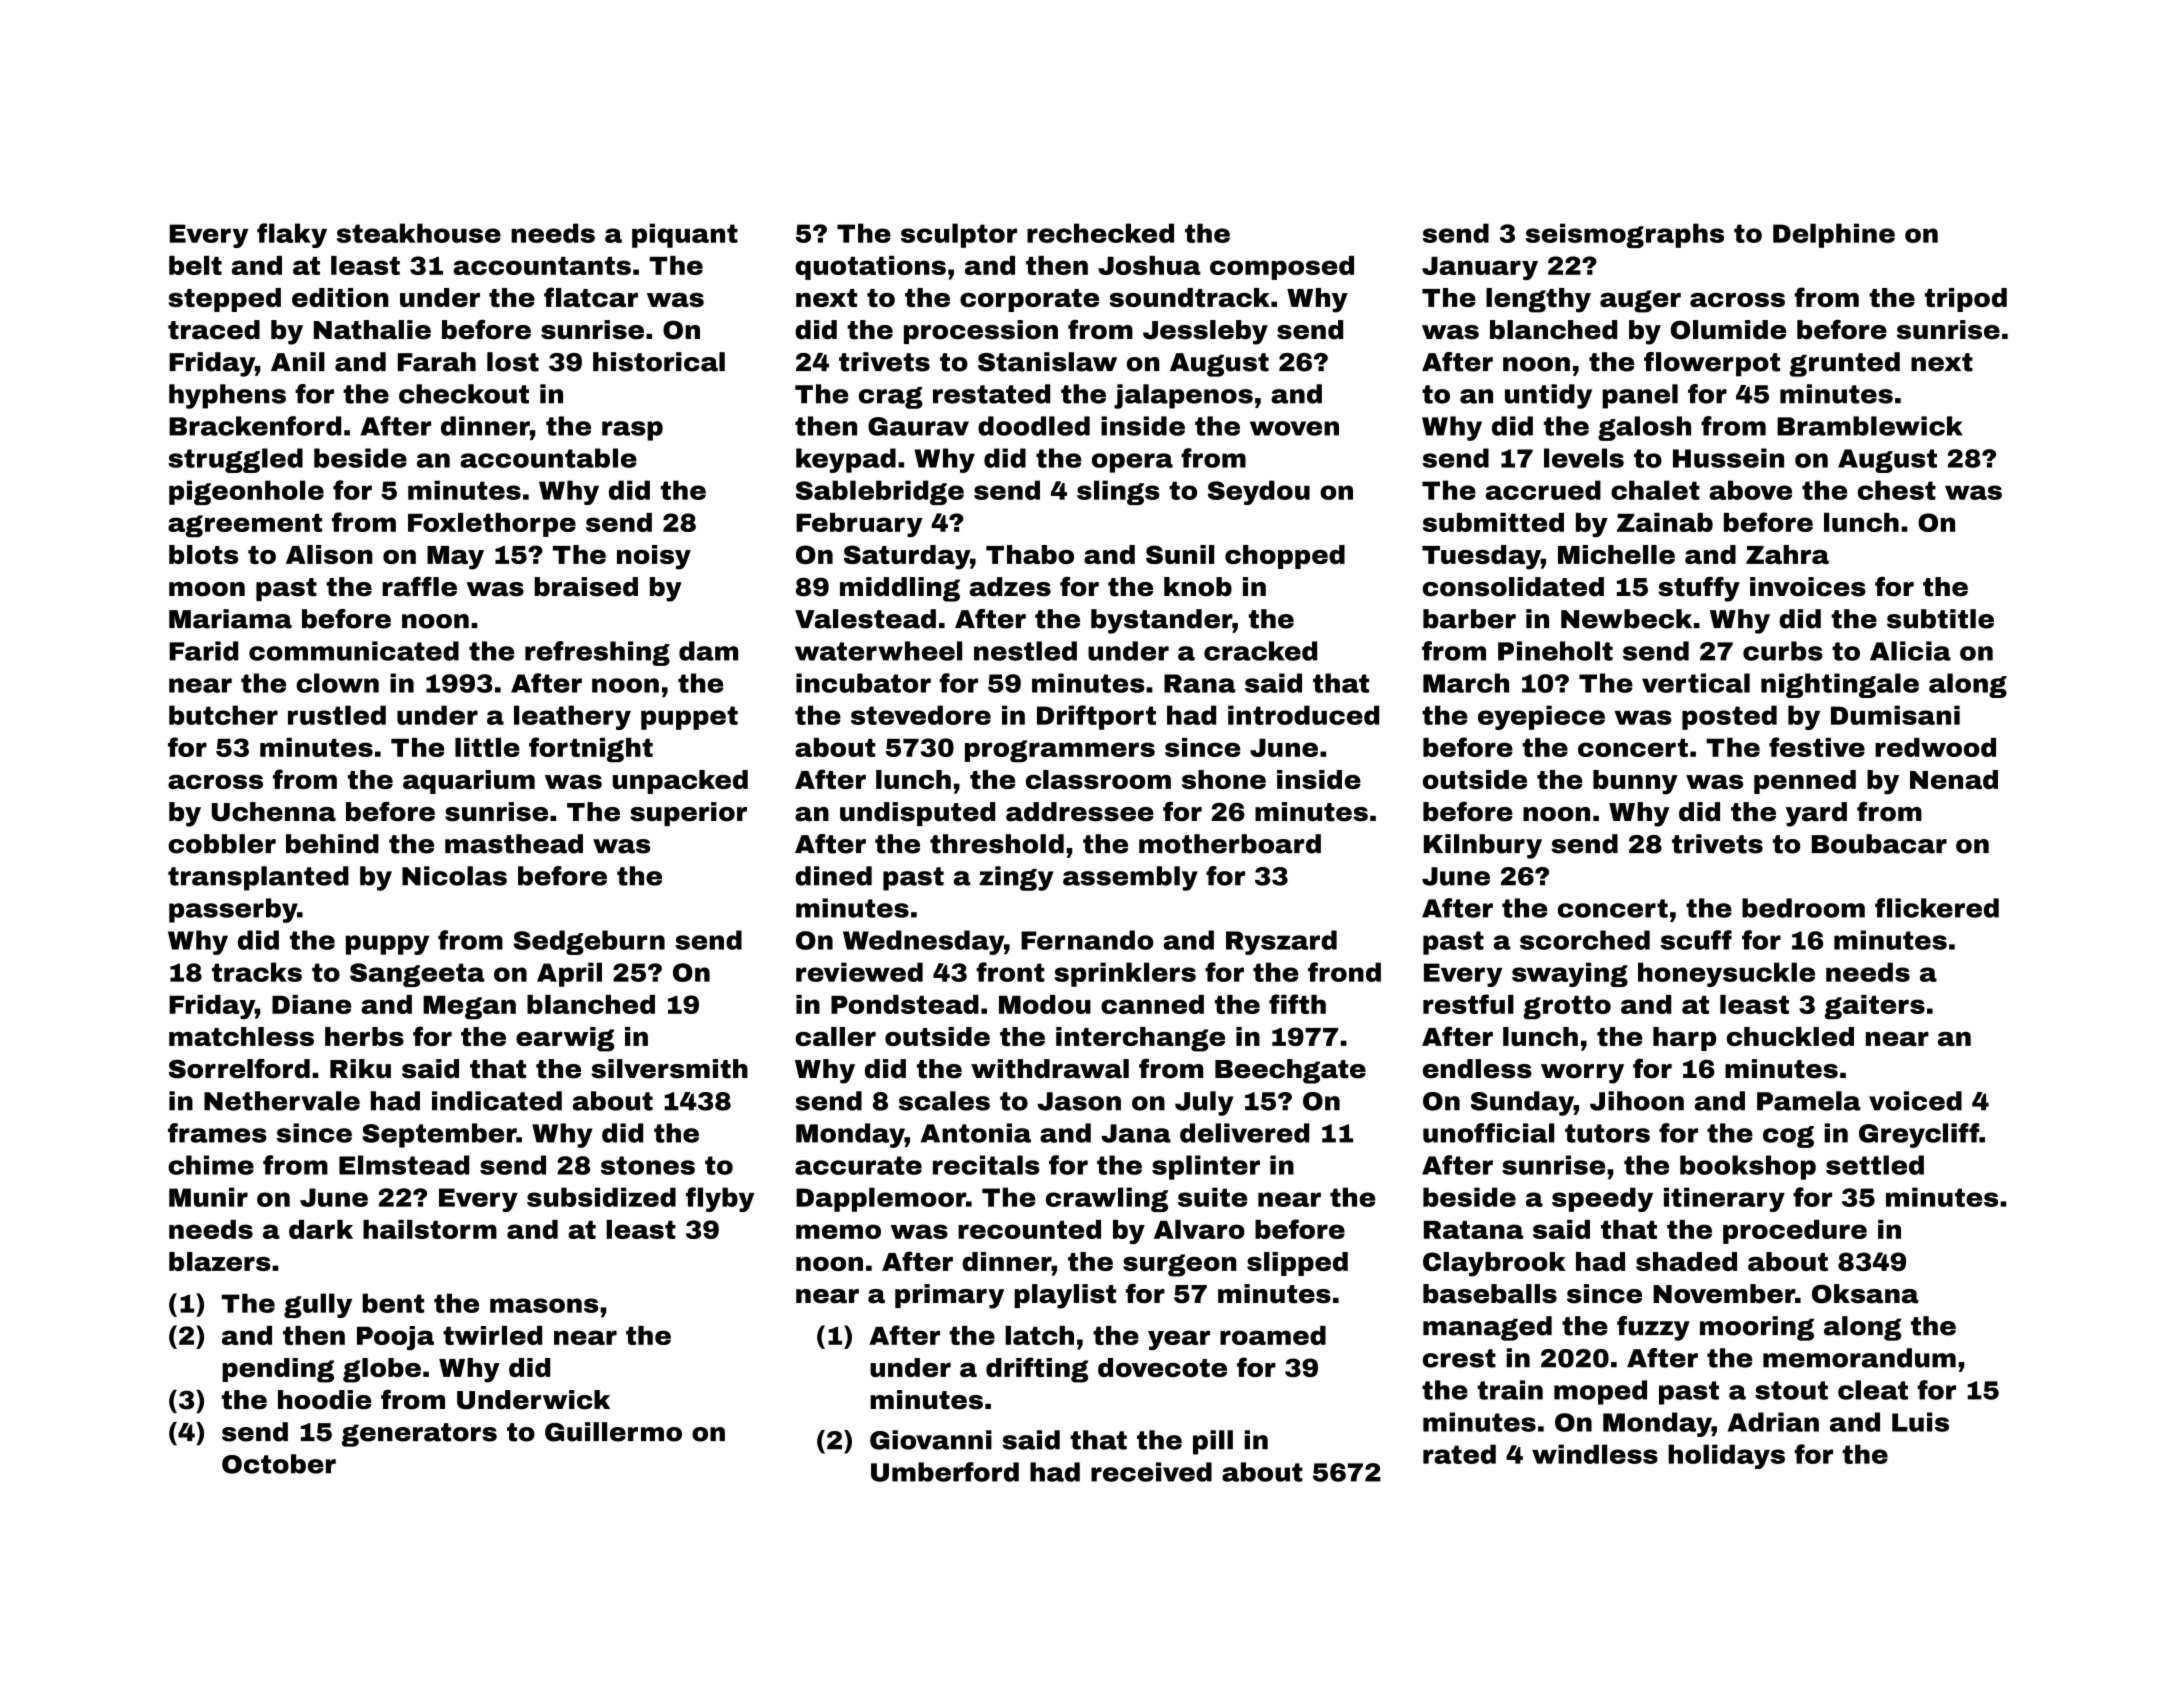 This screenshot has width=2178, height=1683. I want to click on subtitle, so click(1940, 619).
